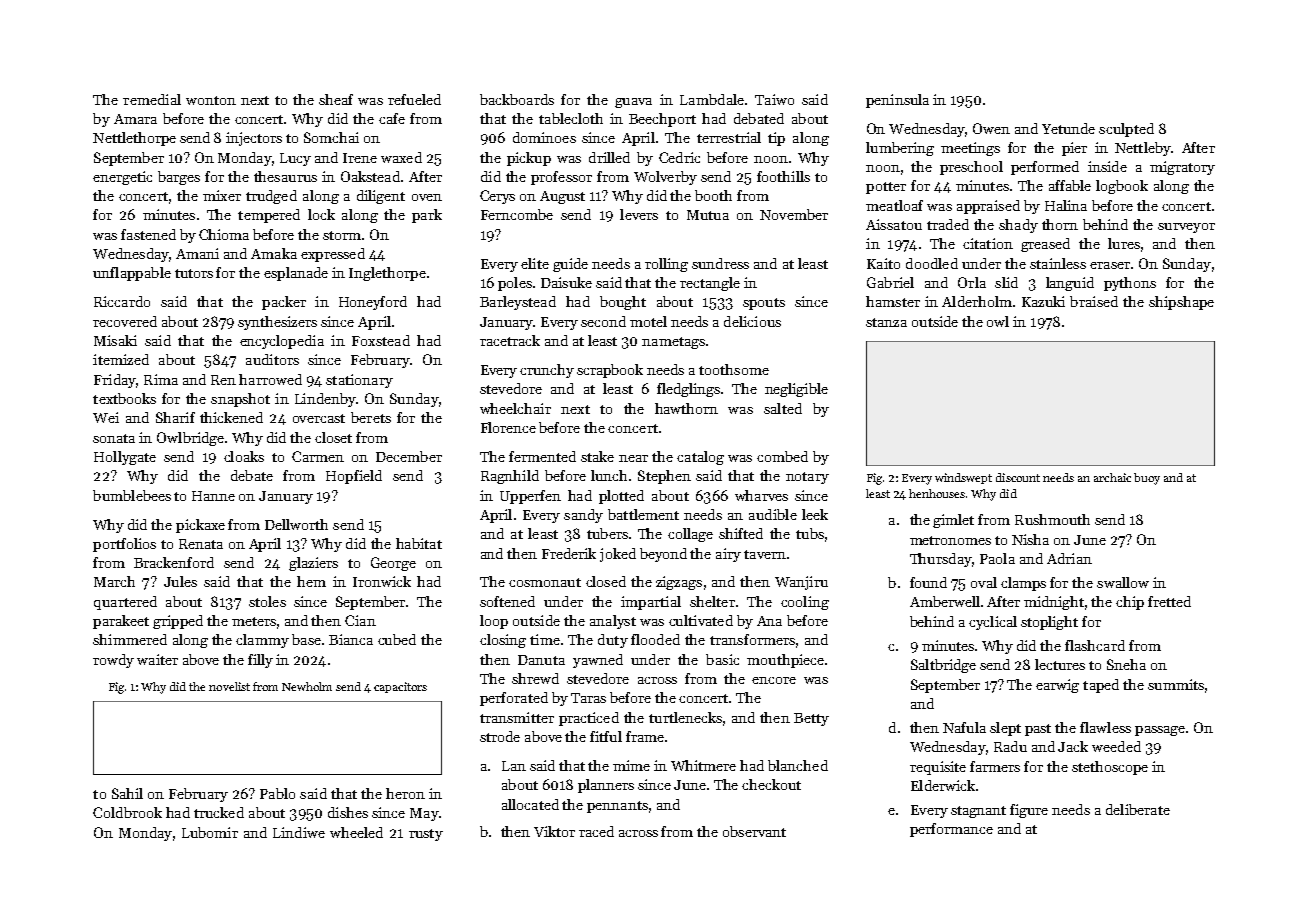 The height and width of the screenshot is (924, 1308). I want to click on Inglethorpe, so click(387, 274).
